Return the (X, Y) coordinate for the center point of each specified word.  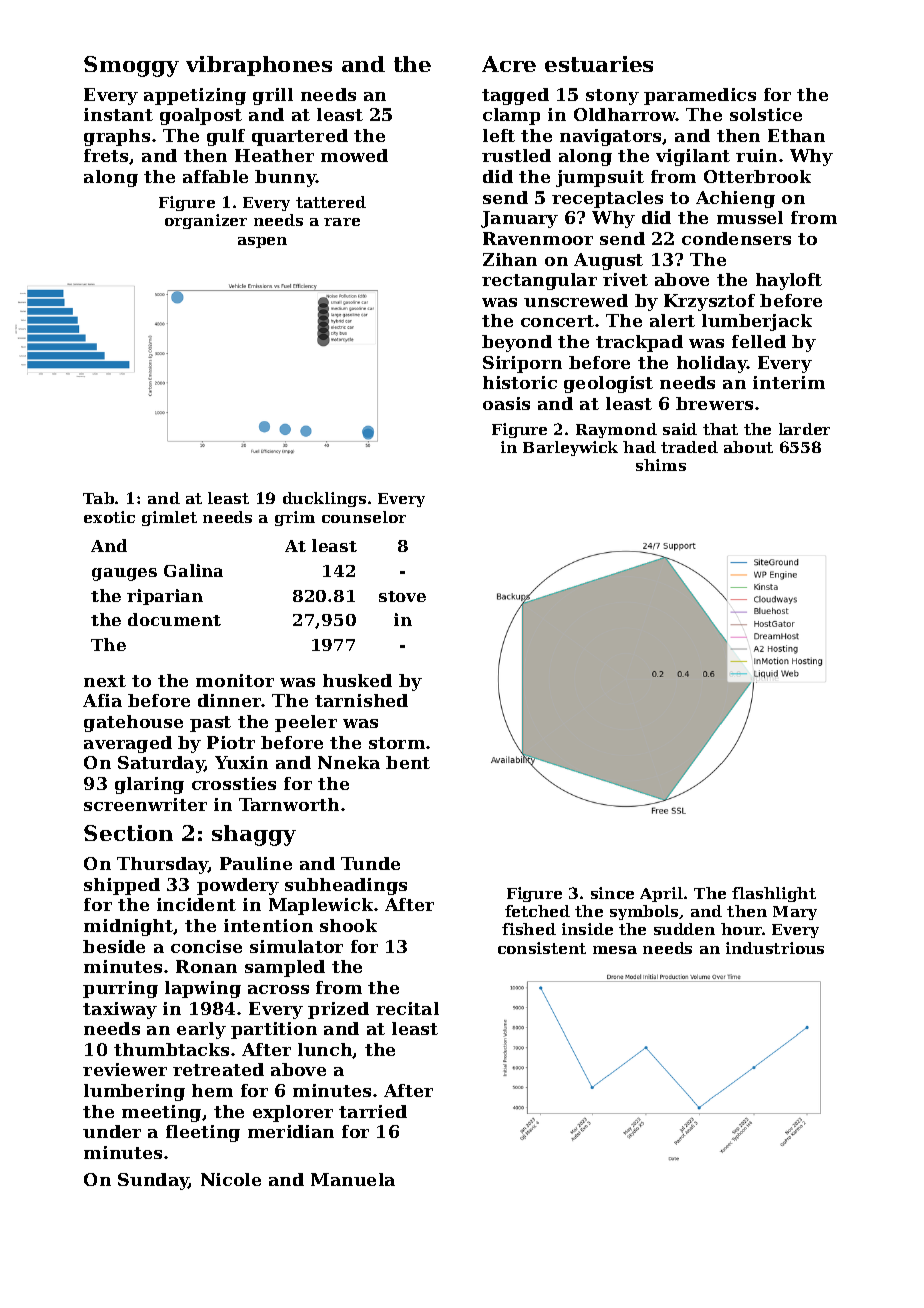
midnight (129, 927)
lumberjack (757, 322)
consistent (542, 948)
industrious (775, 948)
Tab (98, 498)
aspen (262, 242)
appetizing (195, 96)
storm (397, 743)
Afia (102, 700)
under (112, 1131)
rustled (516, 155)
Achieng (735, 199)
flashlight (774, 894)
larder (804, 429)
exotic (109, 517)
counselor (364, 517)
